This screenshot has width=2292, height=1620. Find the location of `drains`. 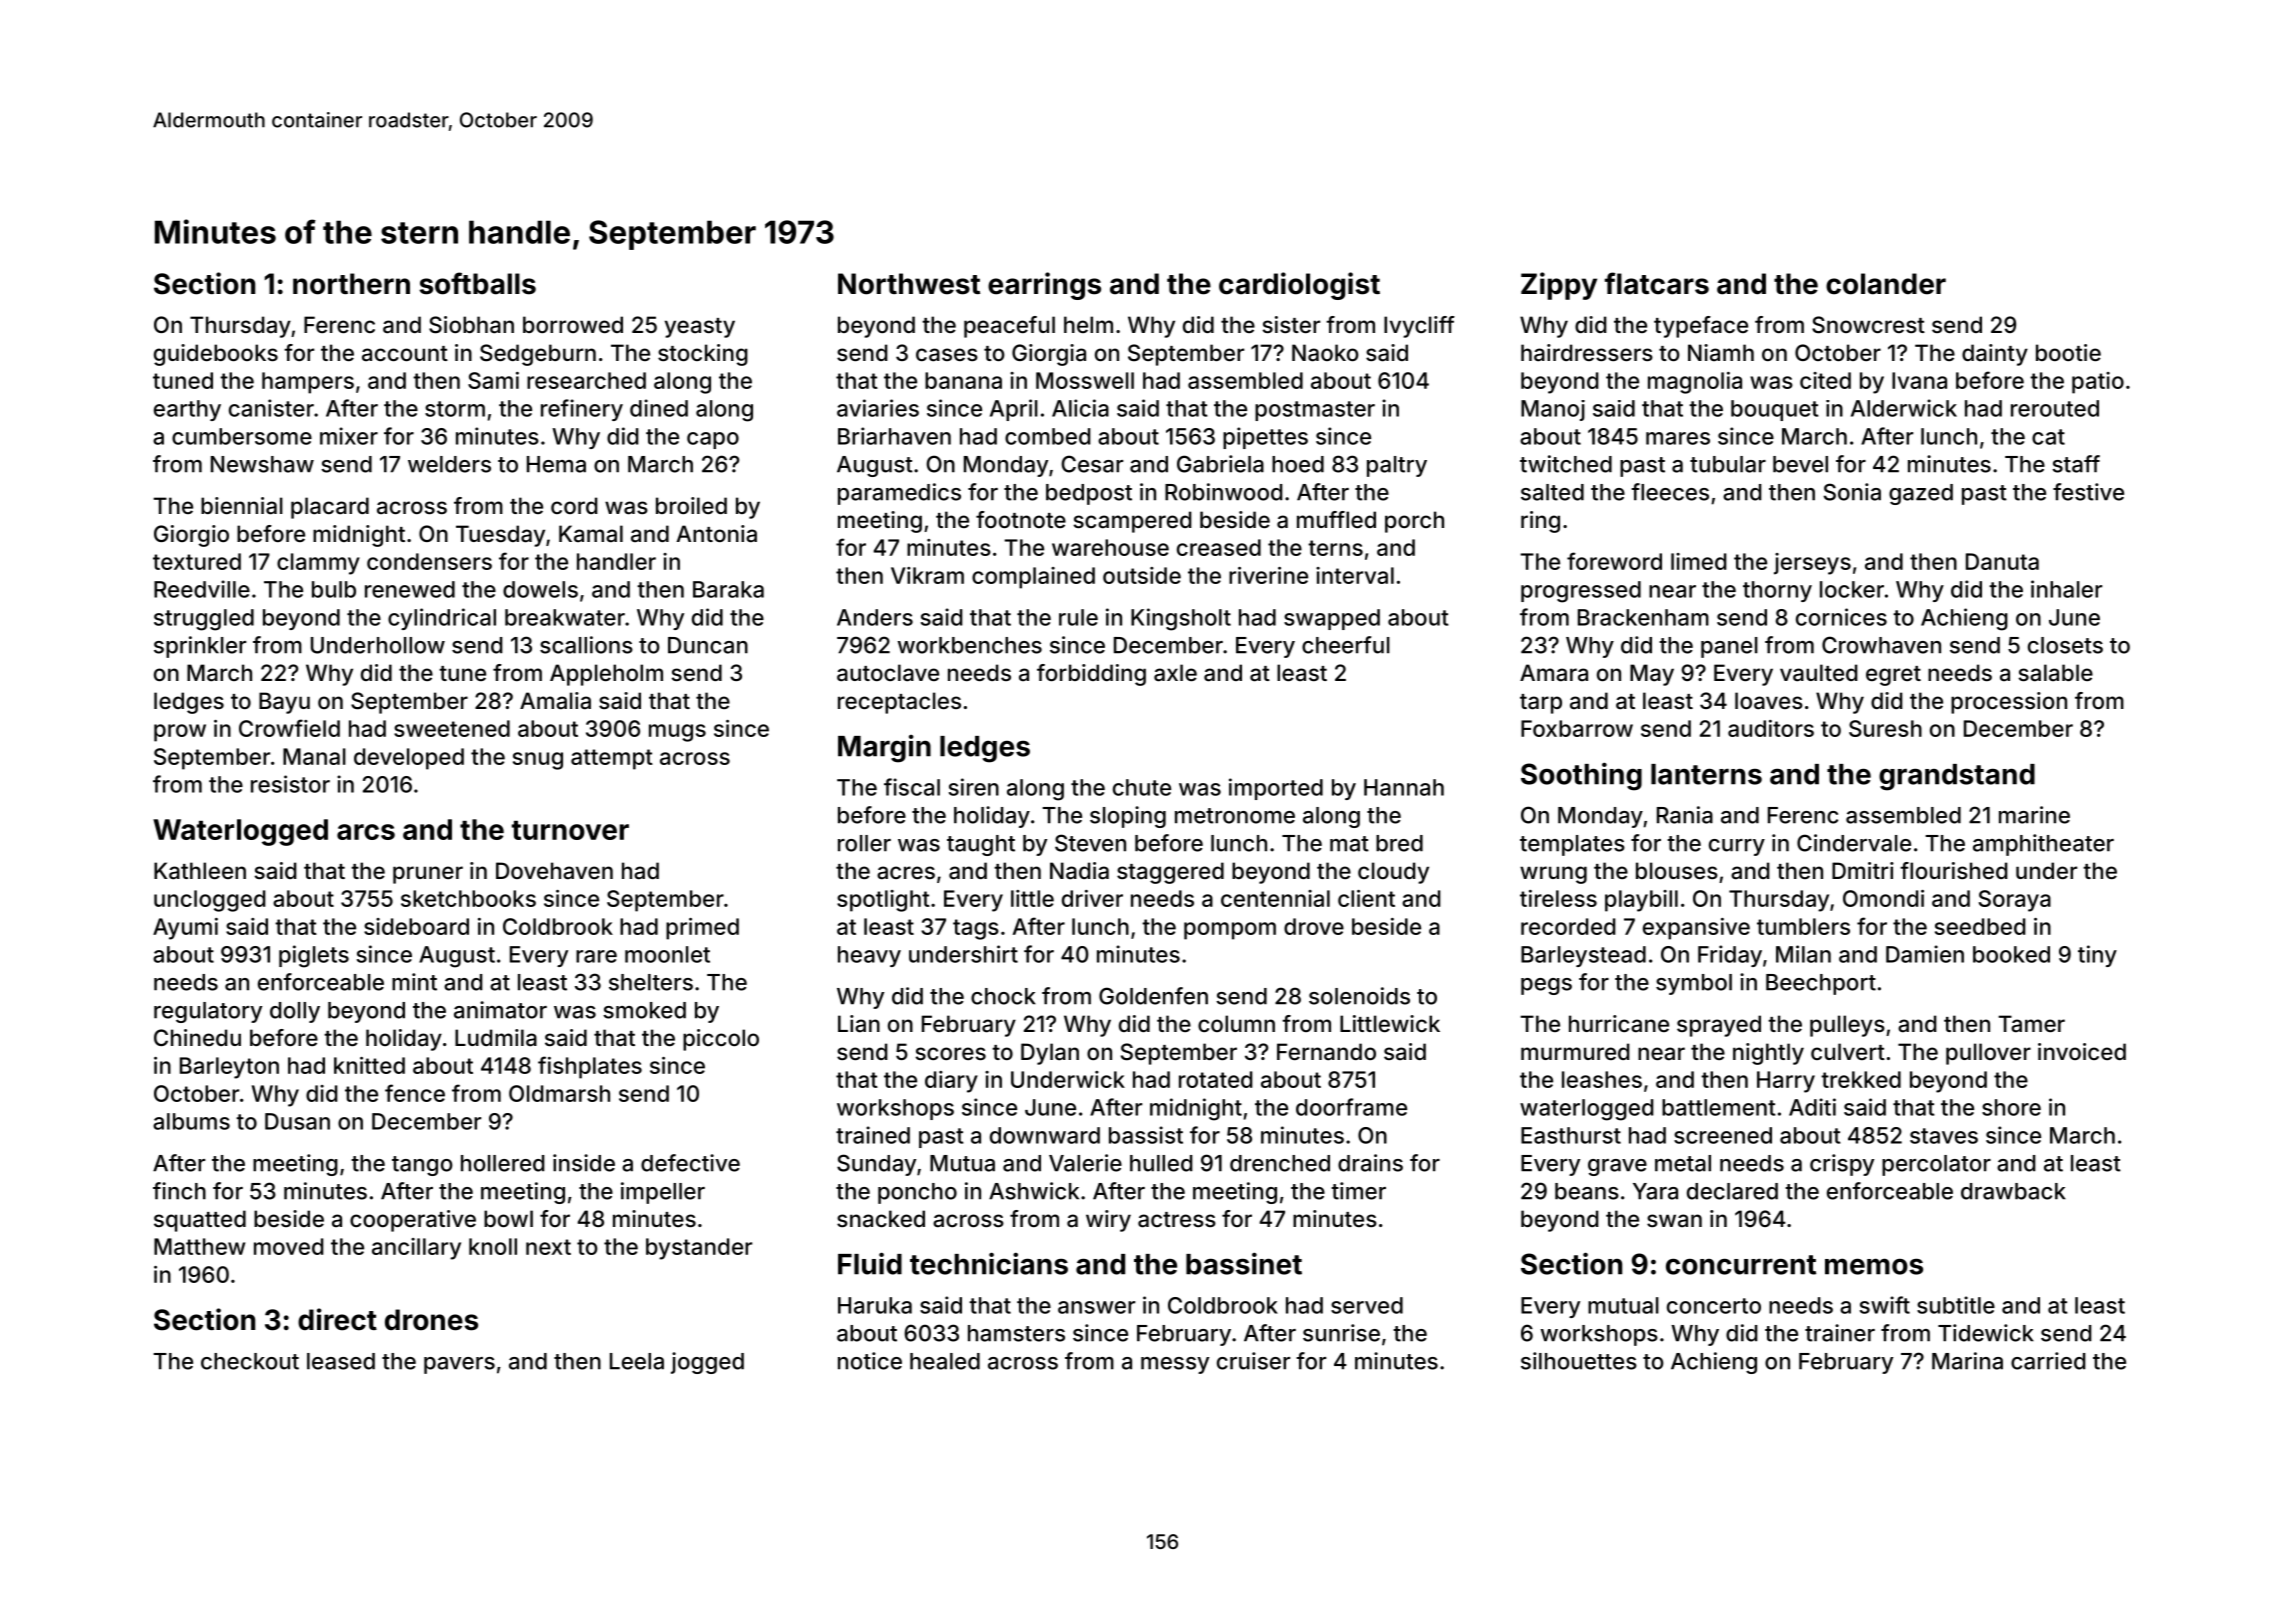

drains is located at coordinates (1370, 1163).
